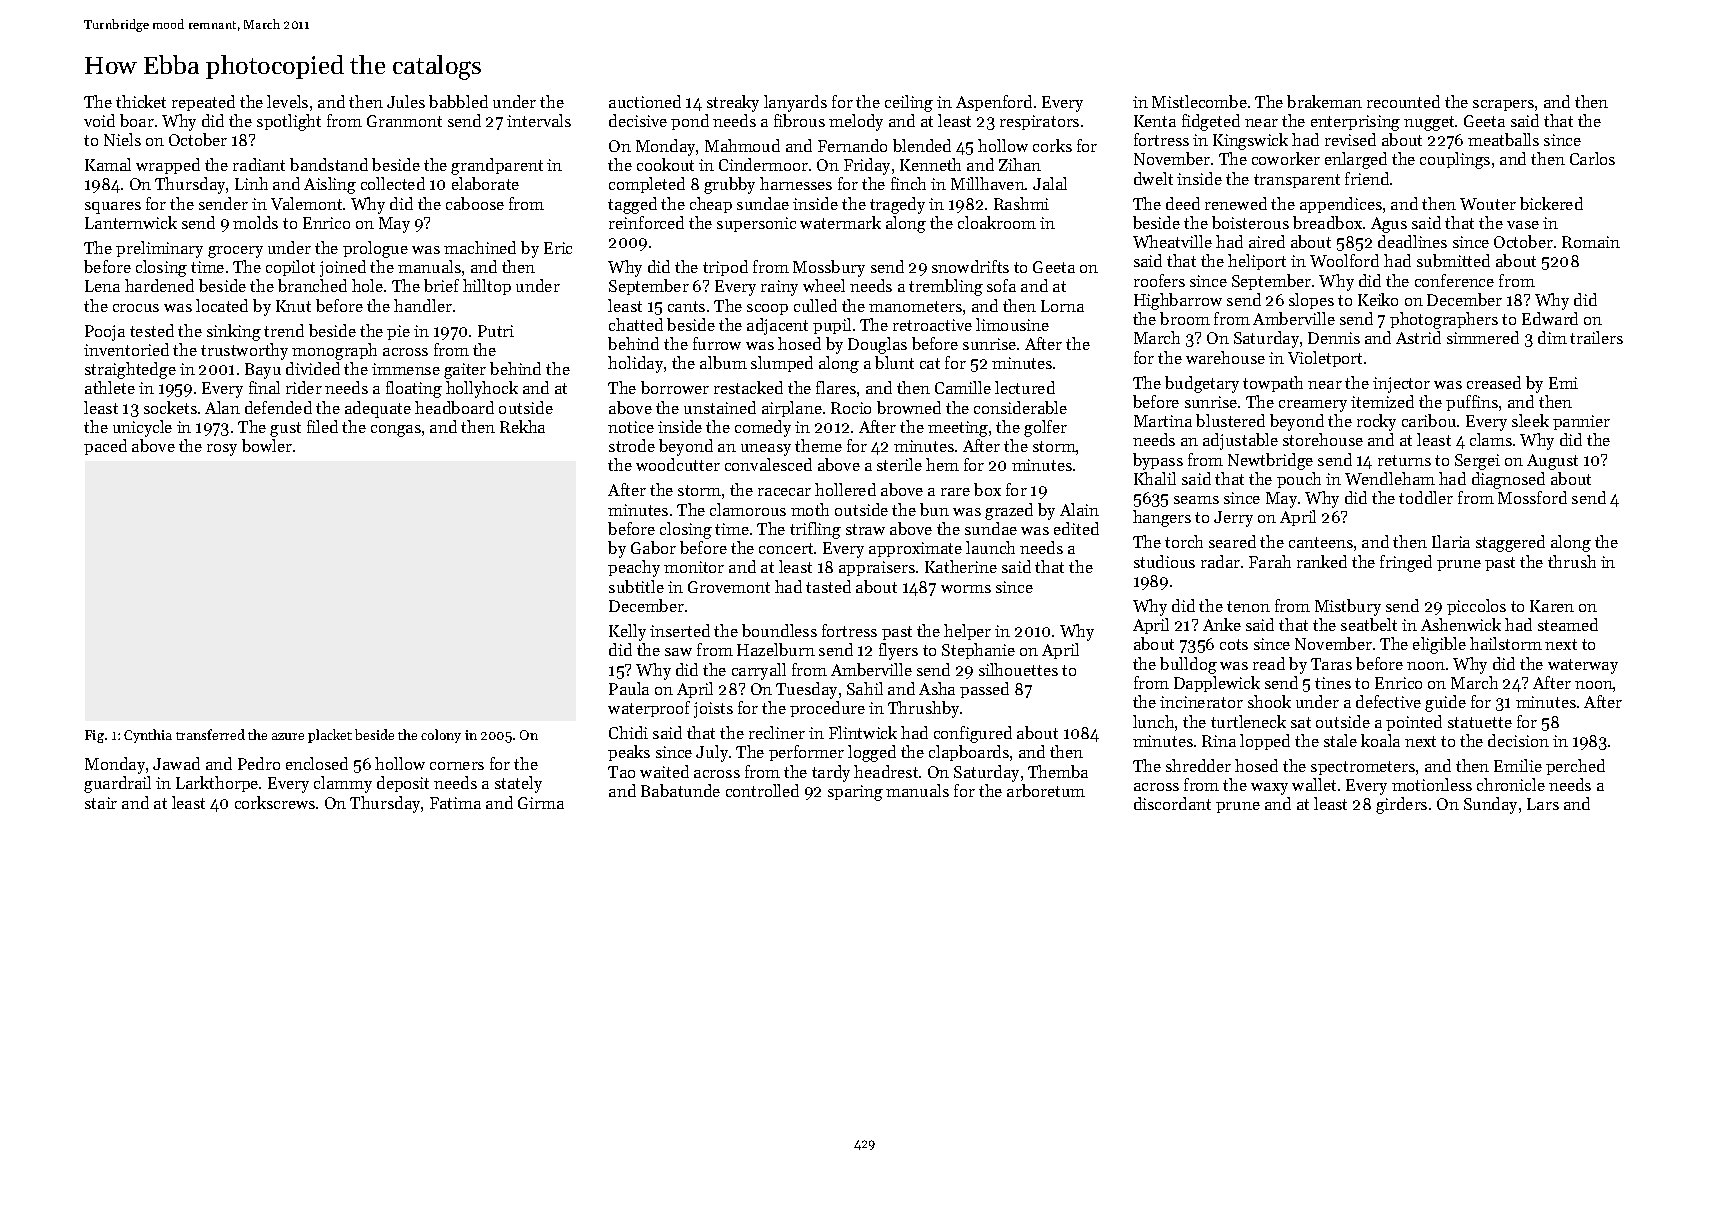 The image size is (1709, 1208). What do you see at coordinates (101, 803) in the screenshot?
I see `stair` at bounding box center [101, 803].
